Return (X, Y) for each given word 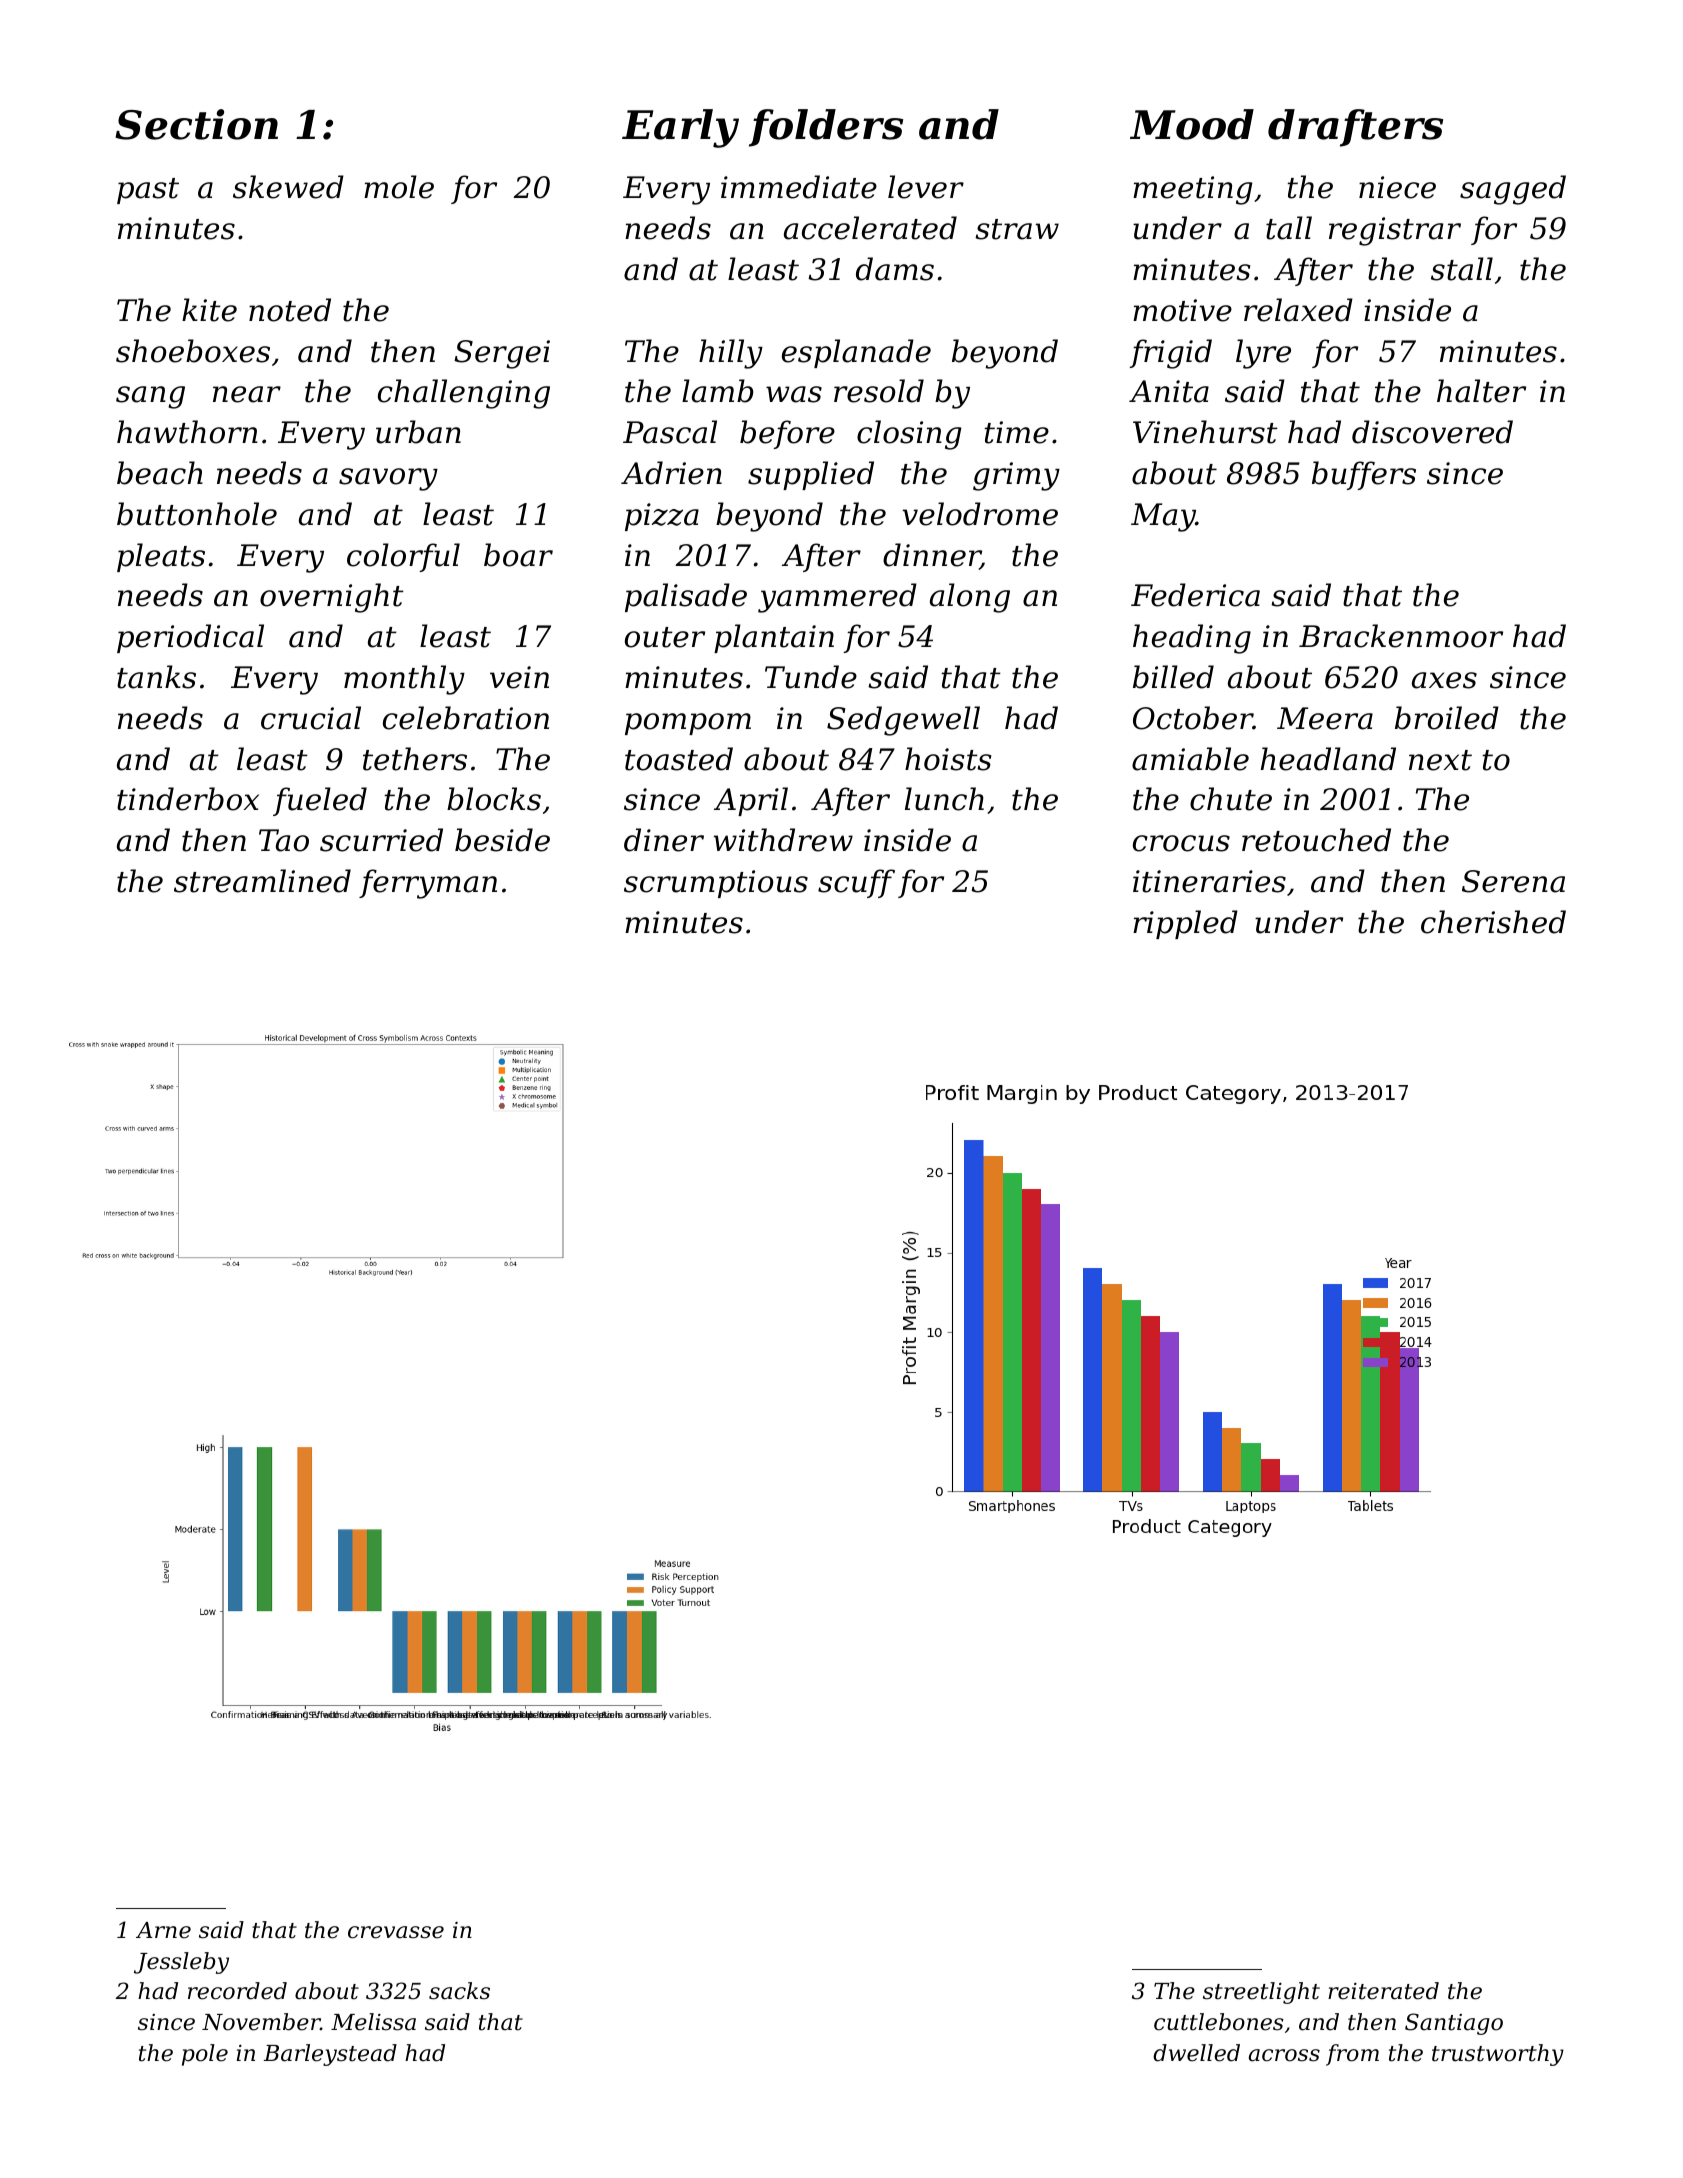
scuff (856, 883)
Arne (163, 1930)
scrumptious (716, 884)
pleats (161, 557)
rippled (1185, 924)
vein (519, 677)
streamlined (262, 881)
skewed (288, 187)
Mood (1192, 124)
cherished (1493, 922)
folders (826, 128)
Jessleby (181, 1963)
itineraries (1209, 881)
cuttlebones (1219, 2022)
